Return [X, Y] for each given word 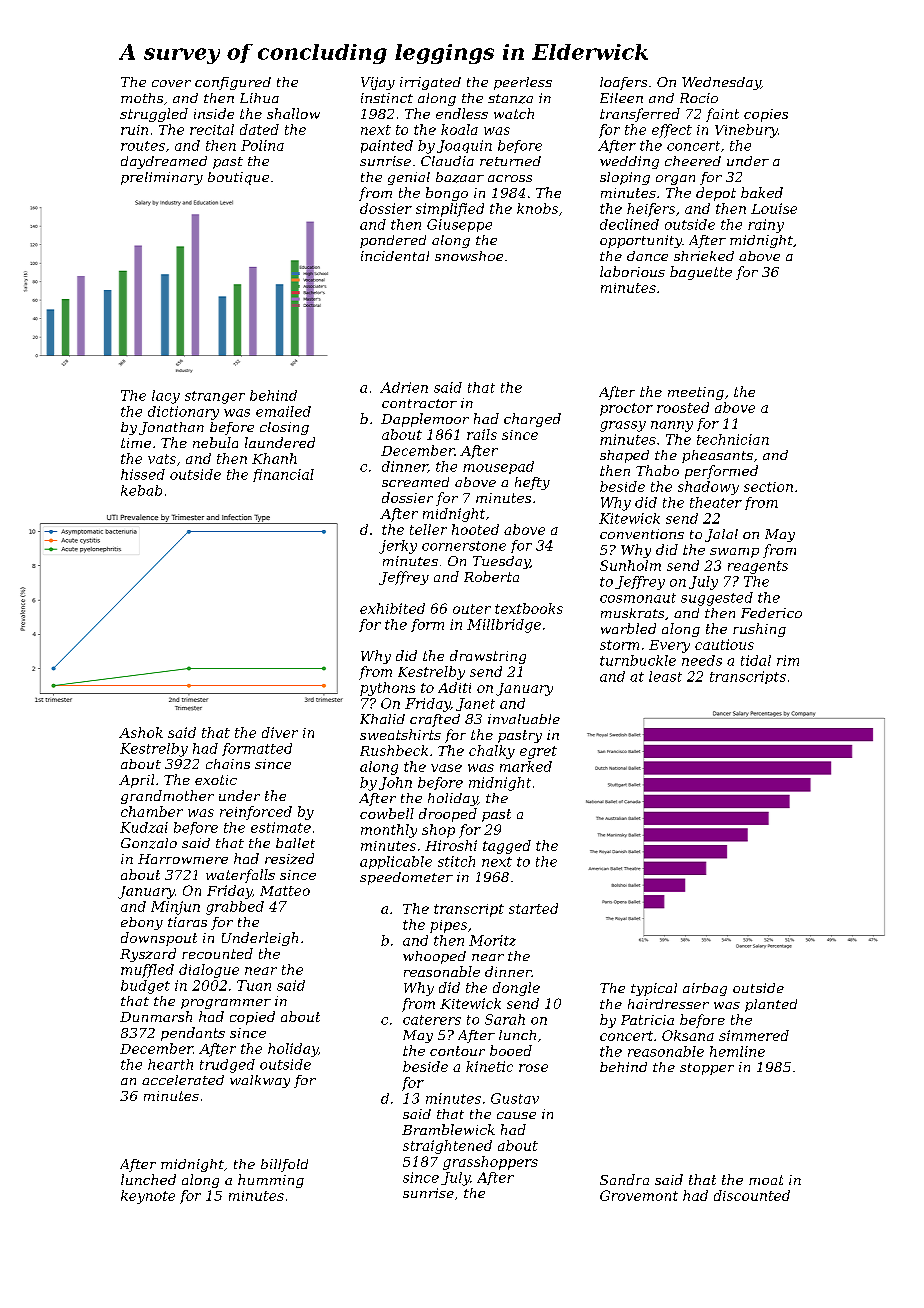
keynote [148, 1197]
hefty [532, 483]
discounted [752, 1195]
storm [619, 645]
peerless [523, 83]
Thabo [657, 470]
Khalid [382, 719]
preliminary [162, 178]
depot [716, 194]
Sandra [624, 1179]
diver [280, 732]
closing [284, 428]
